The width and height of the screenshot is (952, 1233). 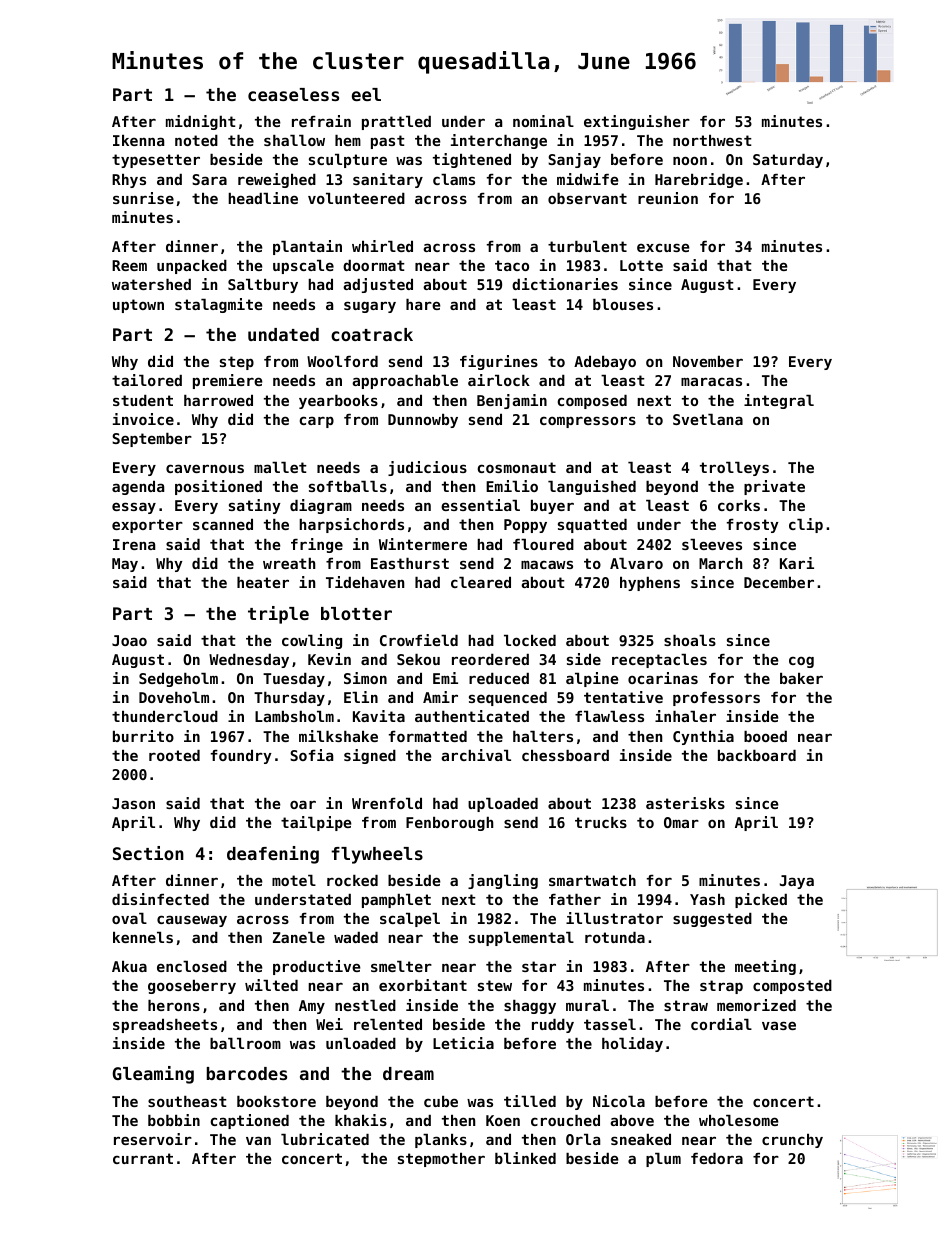 I want to click on jangling, so click(x=503, y=881).
